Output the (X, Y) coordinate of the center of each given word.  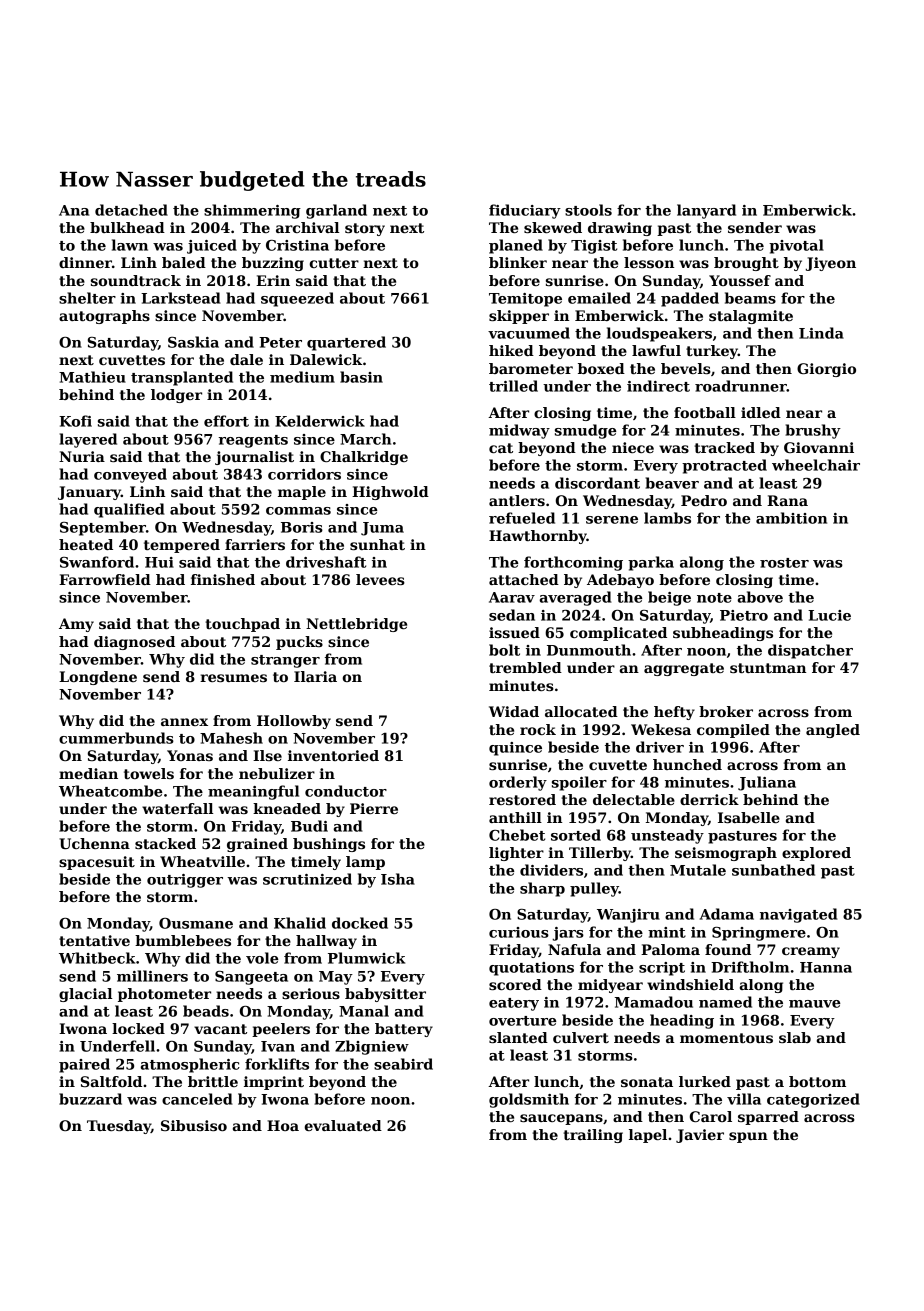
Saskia (193, 342)
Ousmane (196, 923)
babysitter (385, 995)
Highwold (390, 493)
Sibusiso (194, 1125)
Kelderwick (320, 421)
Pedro (704, 500)
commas (298, 511)
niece (633, 447)
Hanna (826, 967)
